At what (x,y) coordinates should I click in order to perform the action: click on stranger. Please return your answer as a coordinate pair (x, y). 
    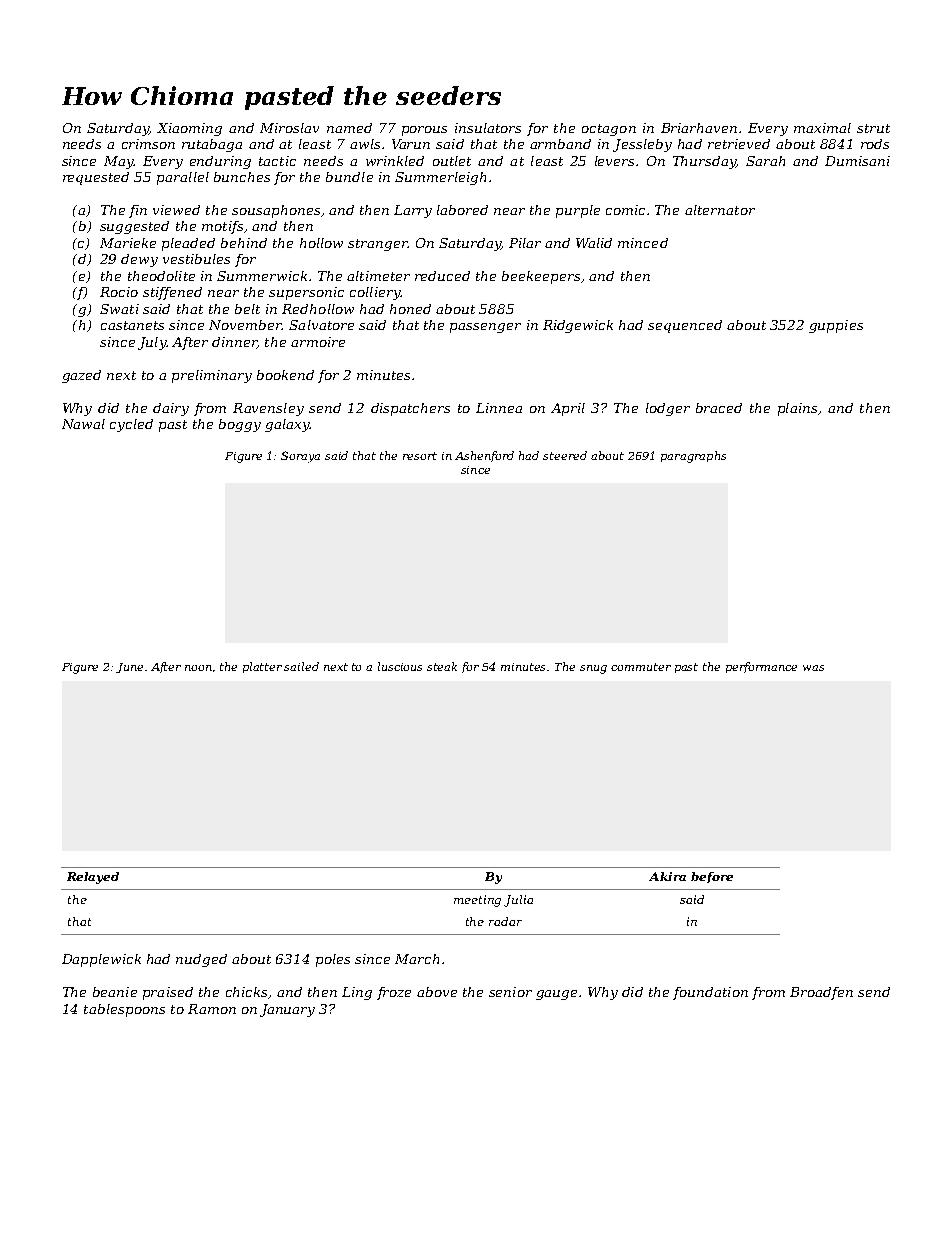
    Looking at the image, I should click on (378, 245).
